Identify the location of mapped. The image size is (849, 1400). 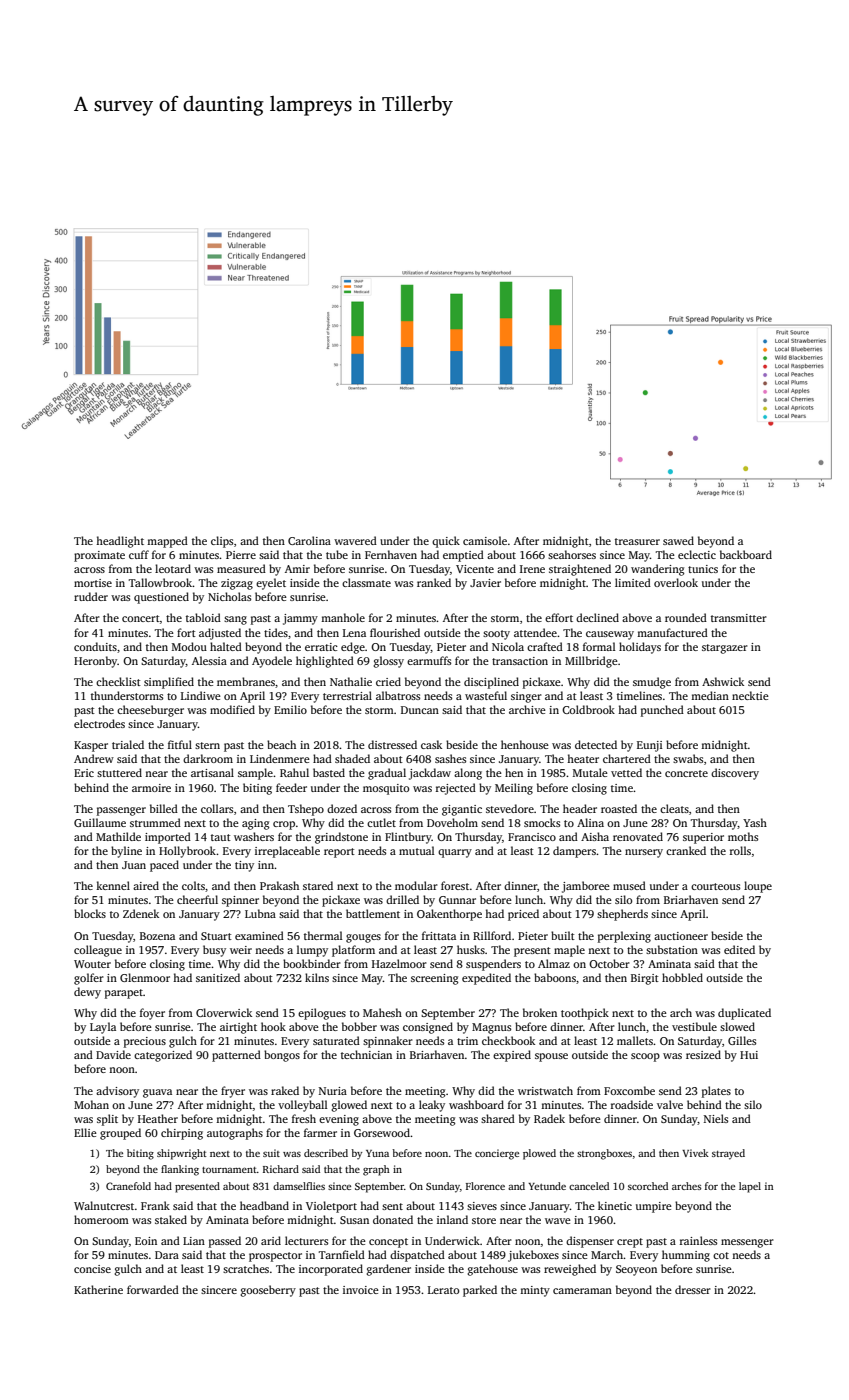
(167, 542).
